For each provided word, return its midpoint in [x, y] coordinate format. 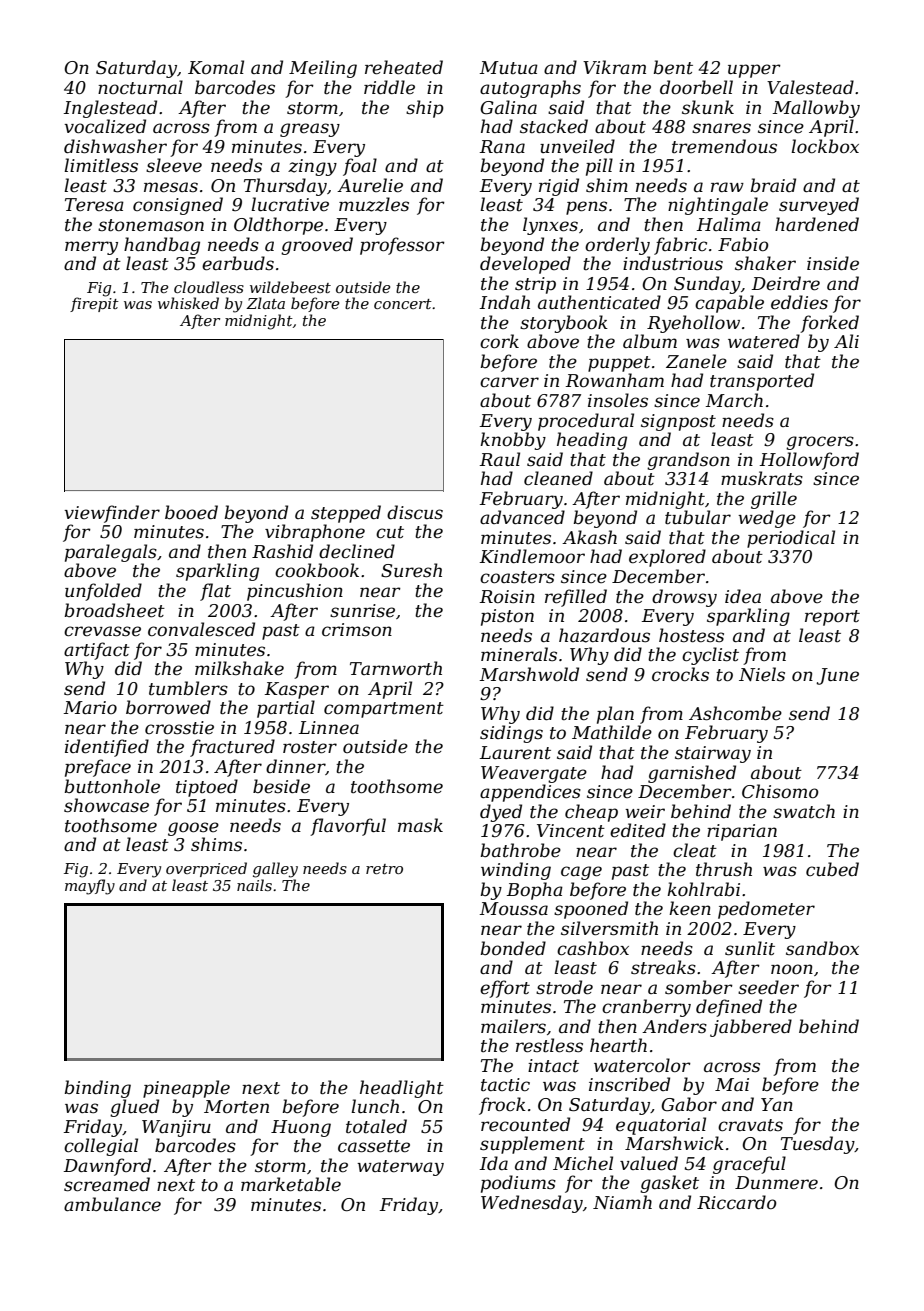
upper [754, 71]
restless [549, 1045]
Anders [674, 1026]
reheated [404, 67]
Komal [216, 67]
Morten [236, 1107]
